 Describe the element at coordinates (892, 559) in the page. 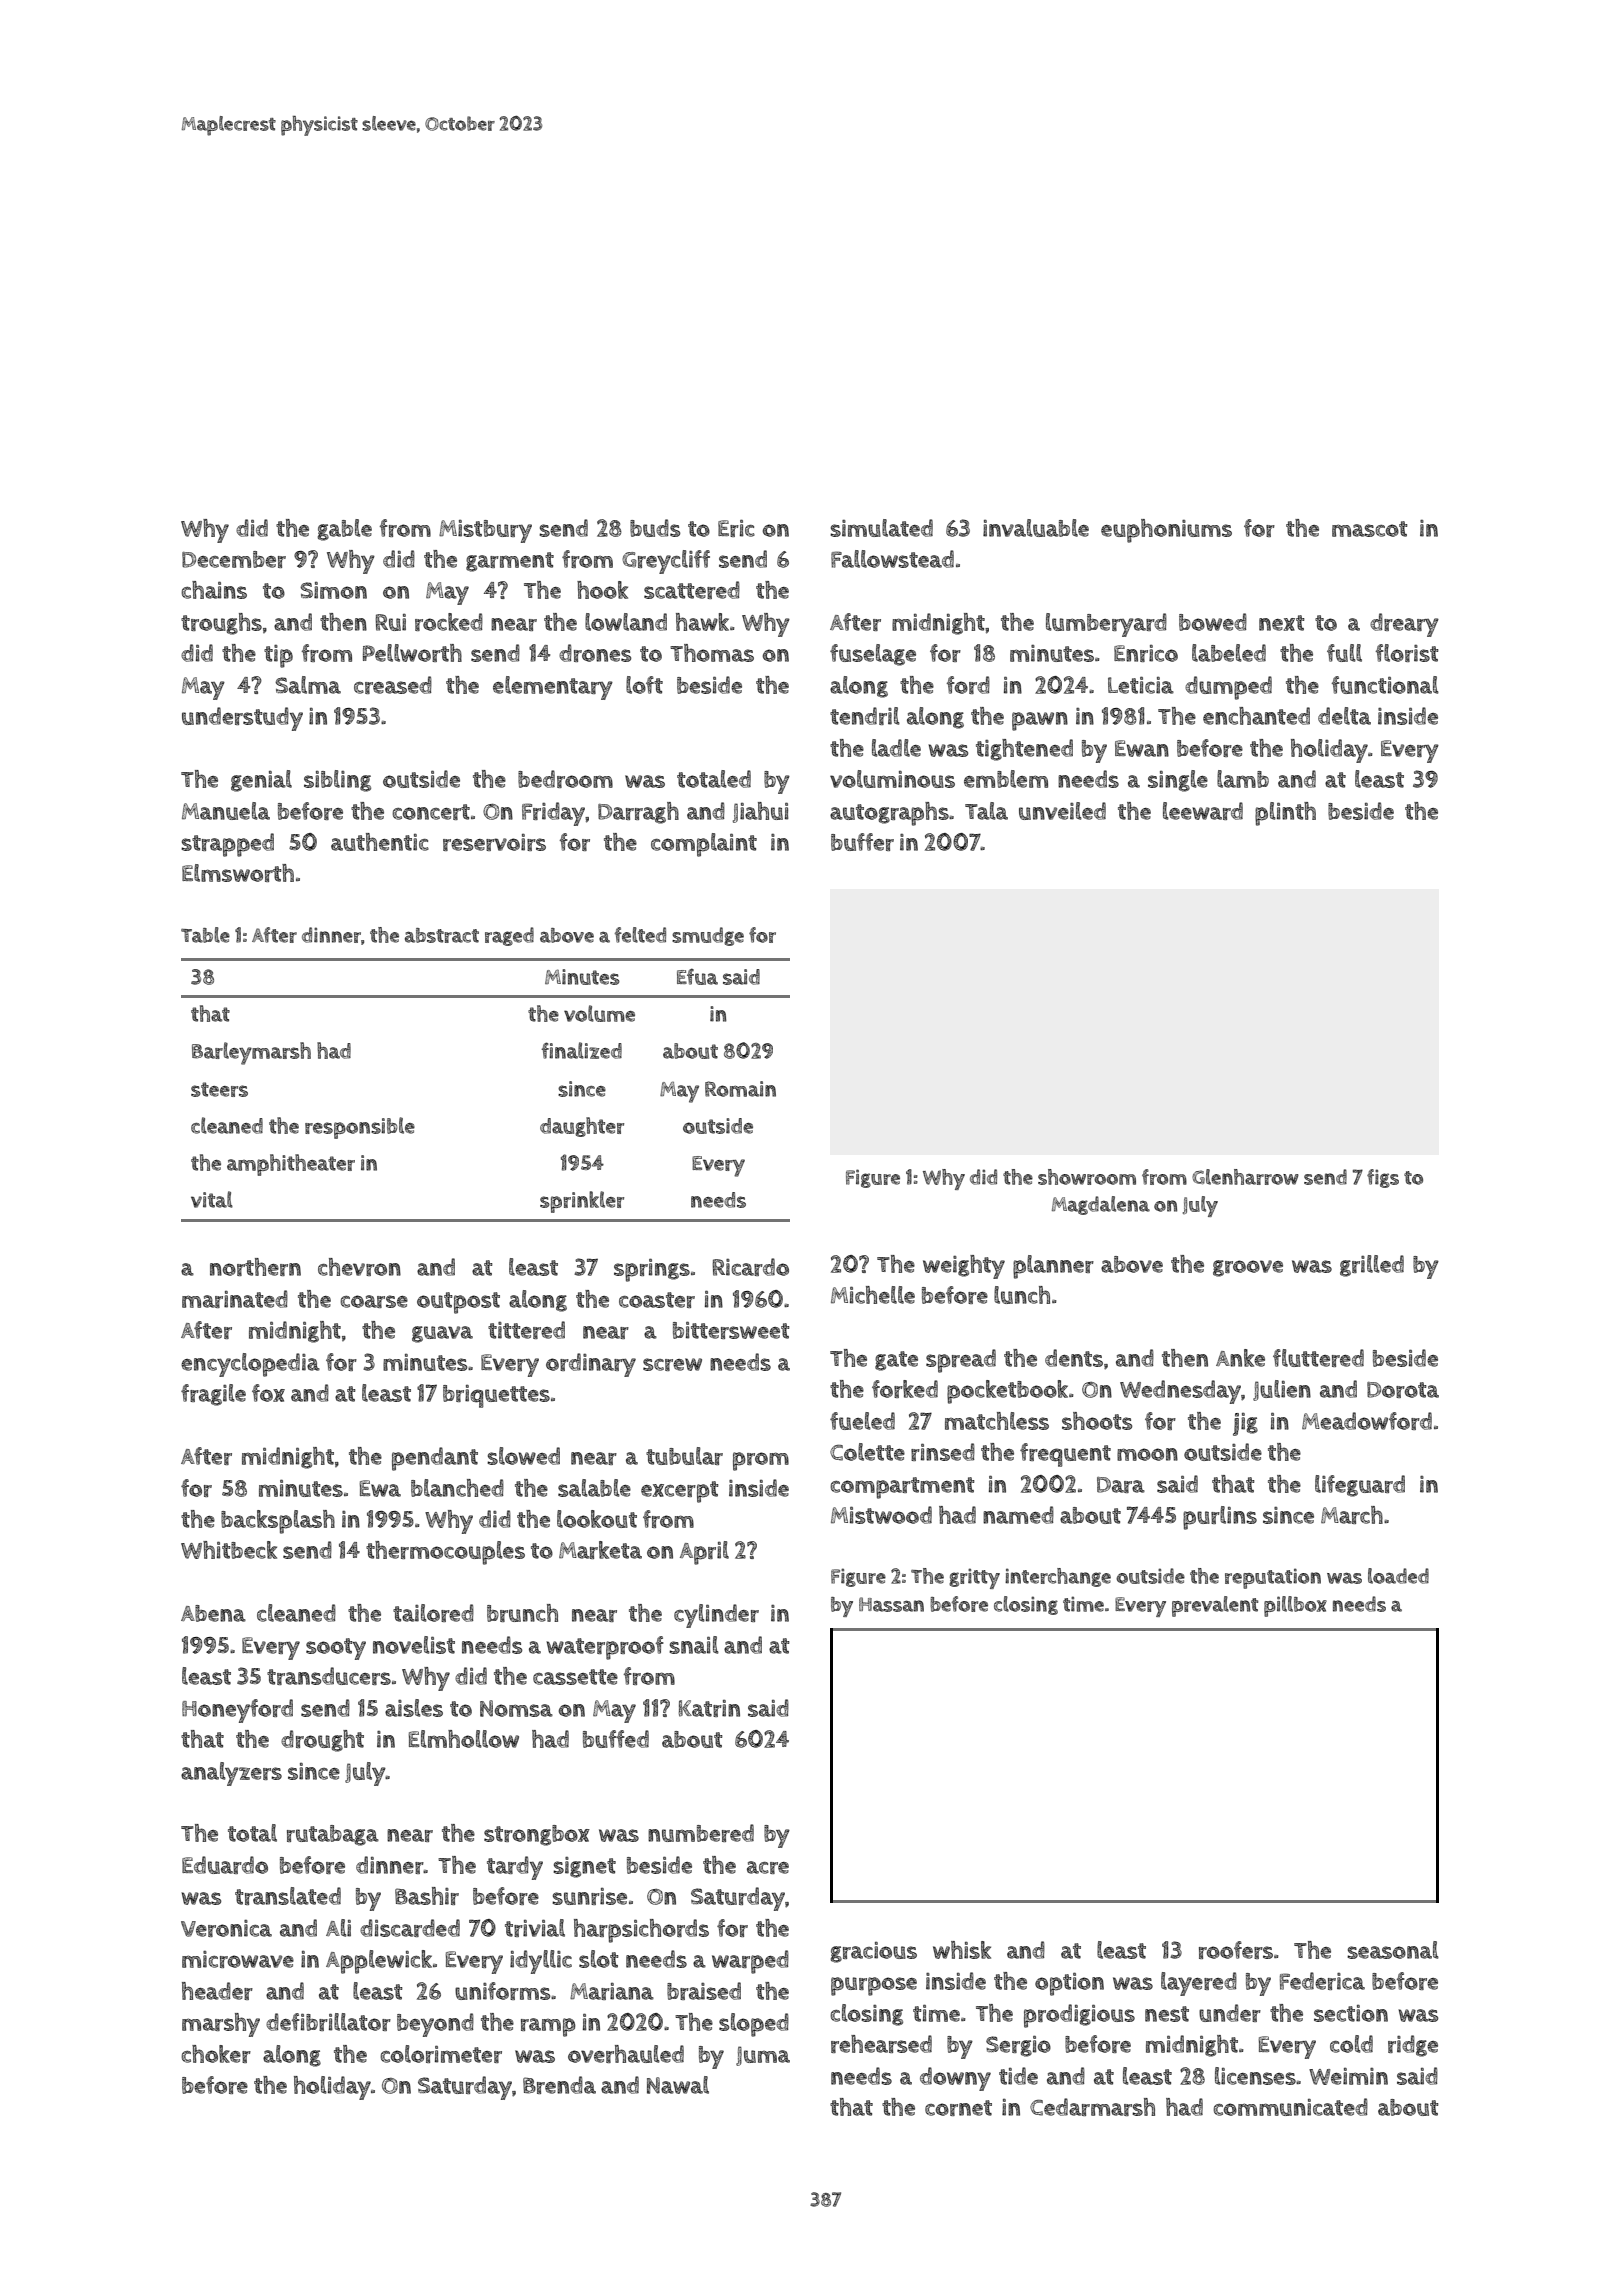

I see `Fallowstead` at that location.
